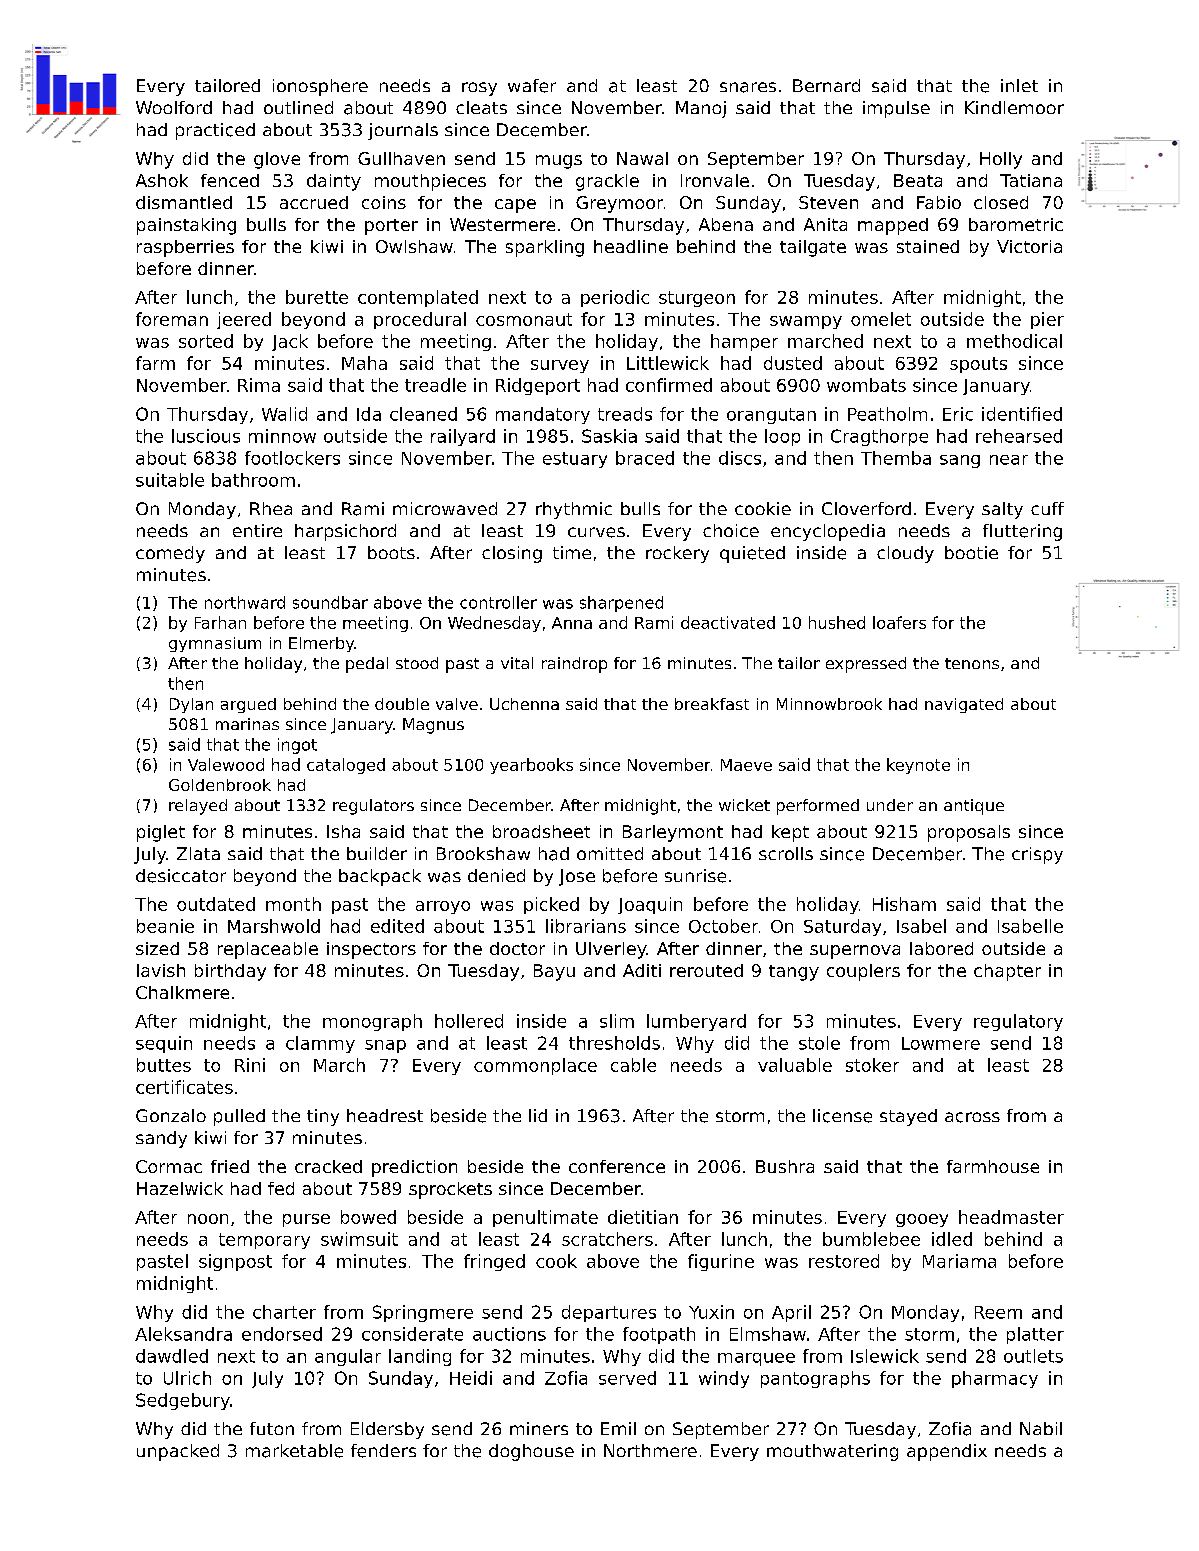 The height and width of the screenshot is (1551, 1199). What do you see at coordinates (206, 341) in the screenshot?
I see `sorted` at bounding box center [206, 341].
